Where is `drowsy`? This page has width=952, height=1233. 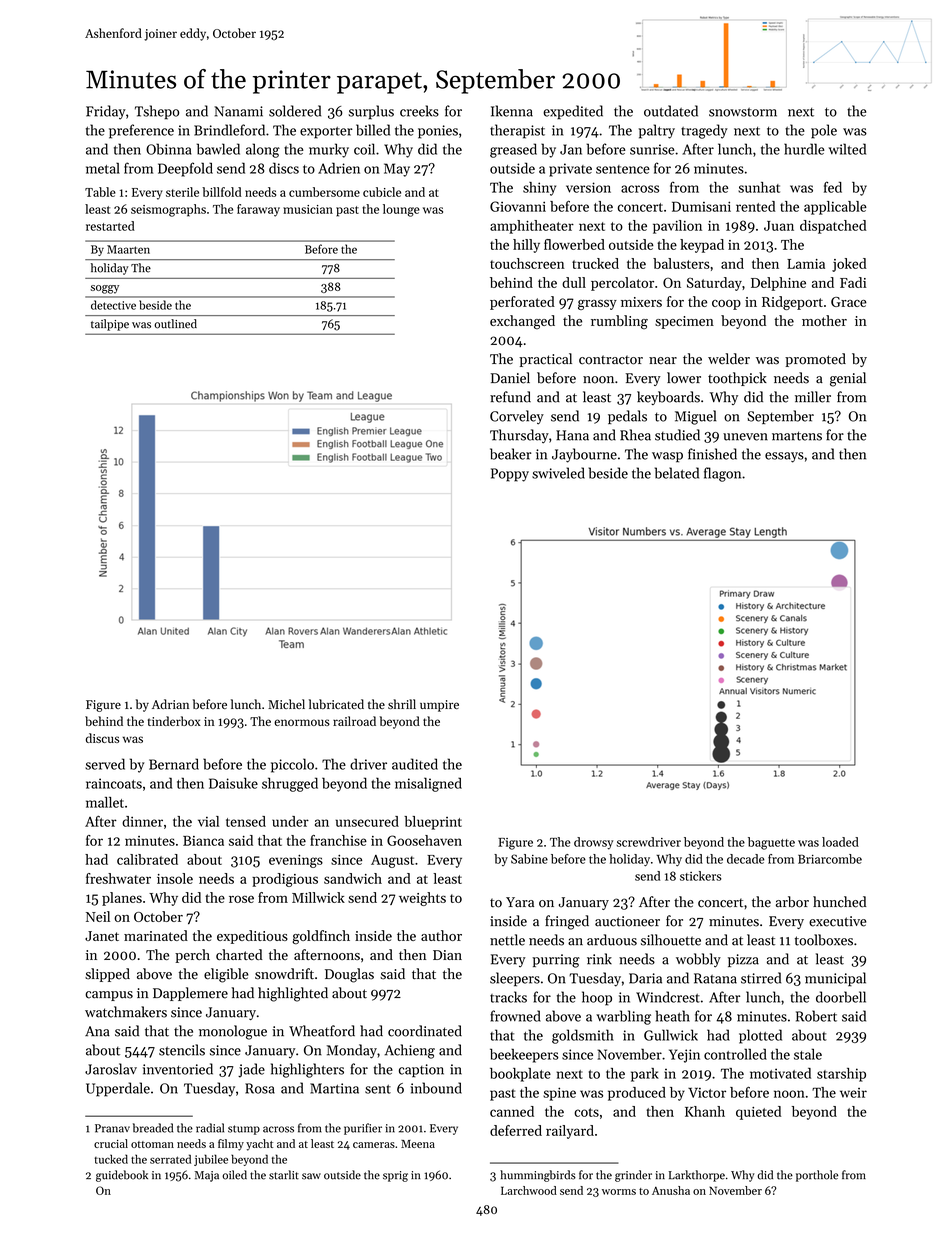 drowsy is located at coordinates (593, 843).
